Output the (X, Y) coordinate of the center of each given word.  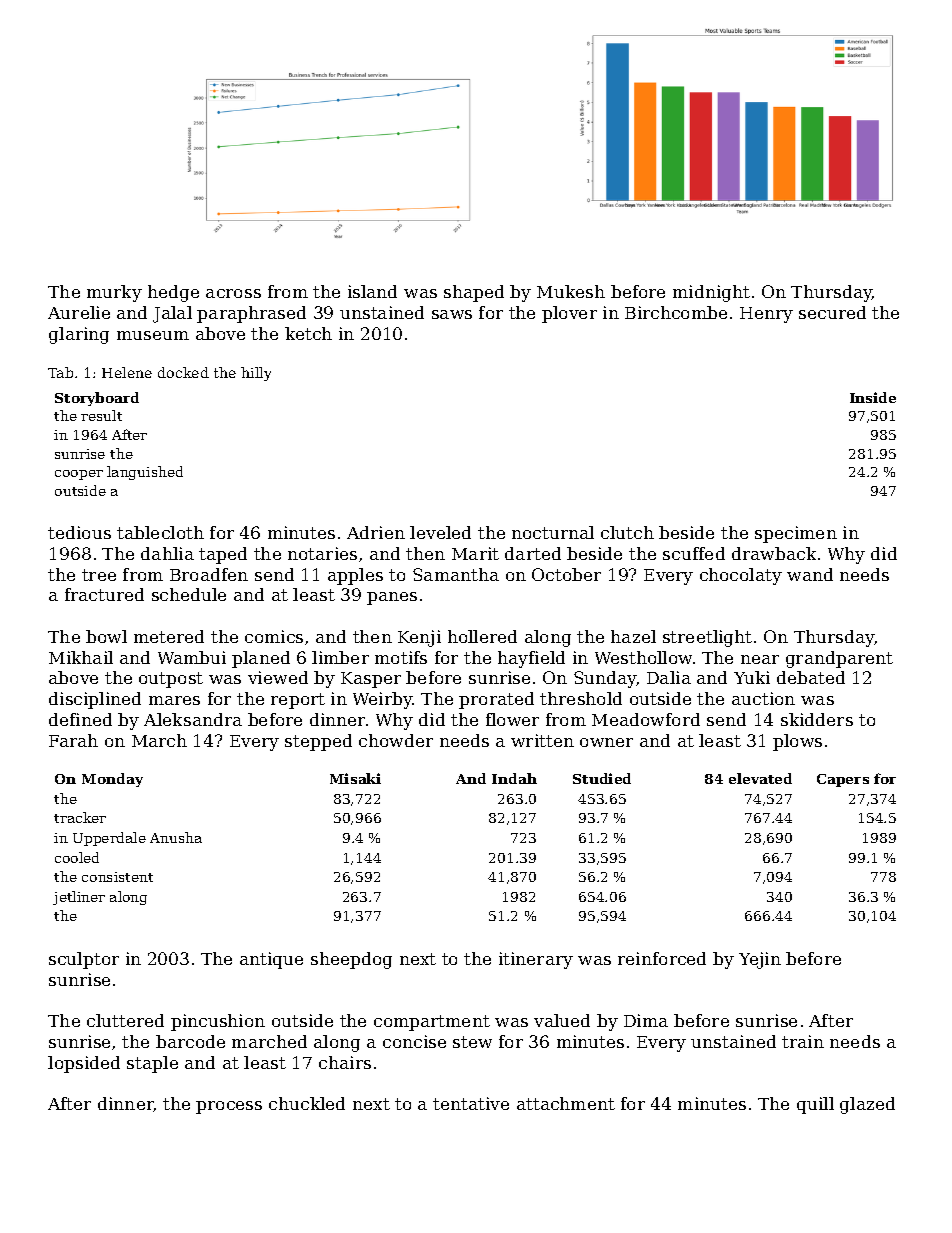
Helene (127, 372)
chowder (396, 740)
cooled (77, 857)
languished (145, 473)
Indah (514, 778)
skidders (817, 719)
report (298, 701)
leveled (440, 532)
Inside (873, 397)
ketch (308, 333)
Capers (843, 780)
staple (152, 1064)
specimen (796, 534)
